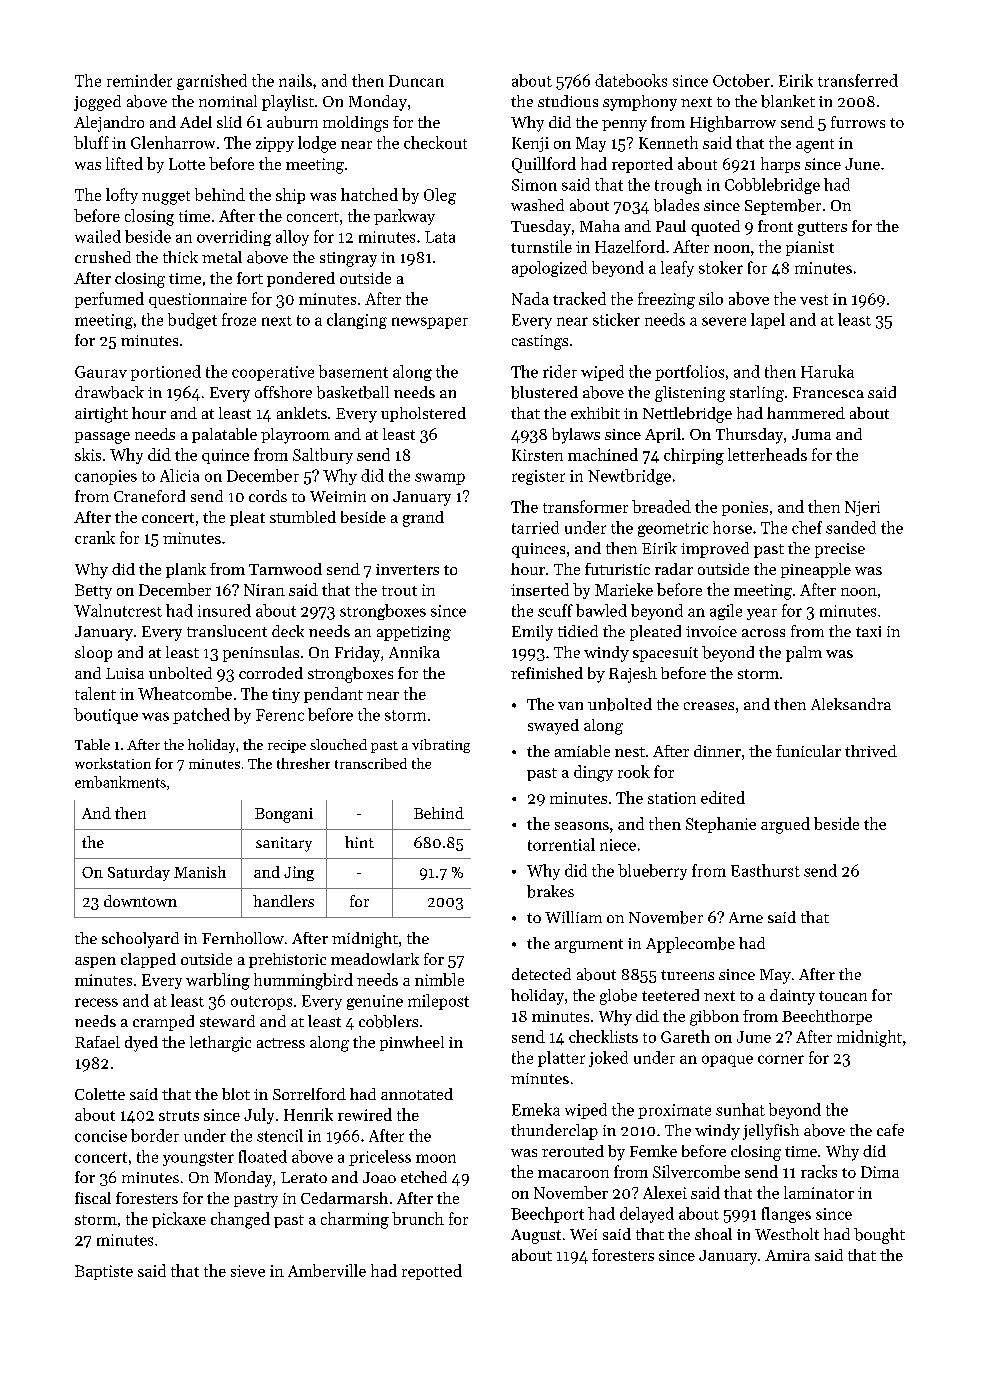 The height and width of the page is (1395, 982). I want to click on lofty, so click(122, 196).
